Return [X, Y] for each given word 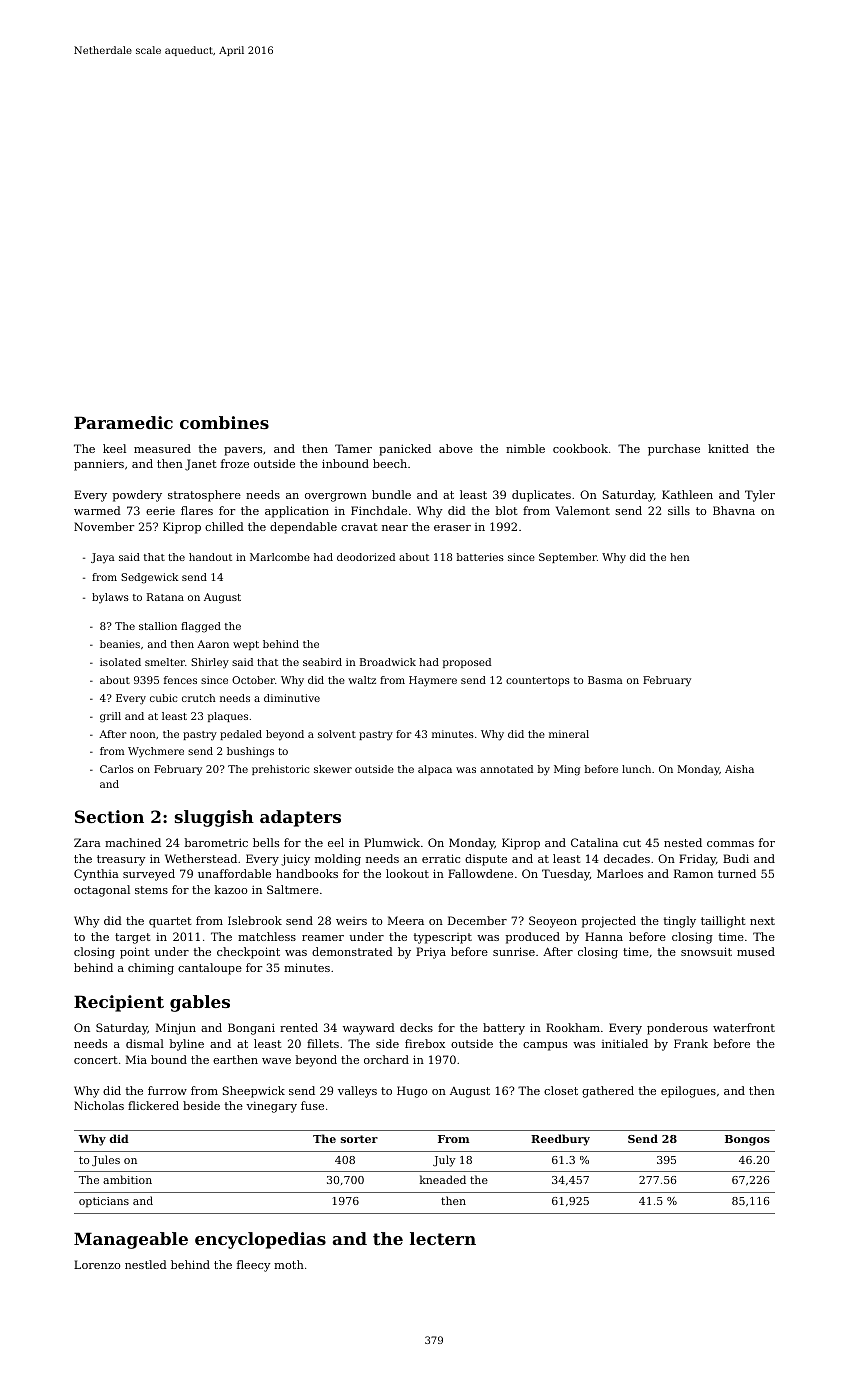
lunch [636, 769]
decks [416, 1027]
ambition [127, 1179]
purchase [674, 450]
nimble [525, 448]
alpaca [435, 770]
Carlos [117, 769]
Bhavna [734, 510]
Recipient [119, 1003]
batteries [480, 557]
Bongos [747, 1140]
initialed [625, 1043]
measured [162, 448]
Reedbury [560, 1140]
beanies [120, 644]
